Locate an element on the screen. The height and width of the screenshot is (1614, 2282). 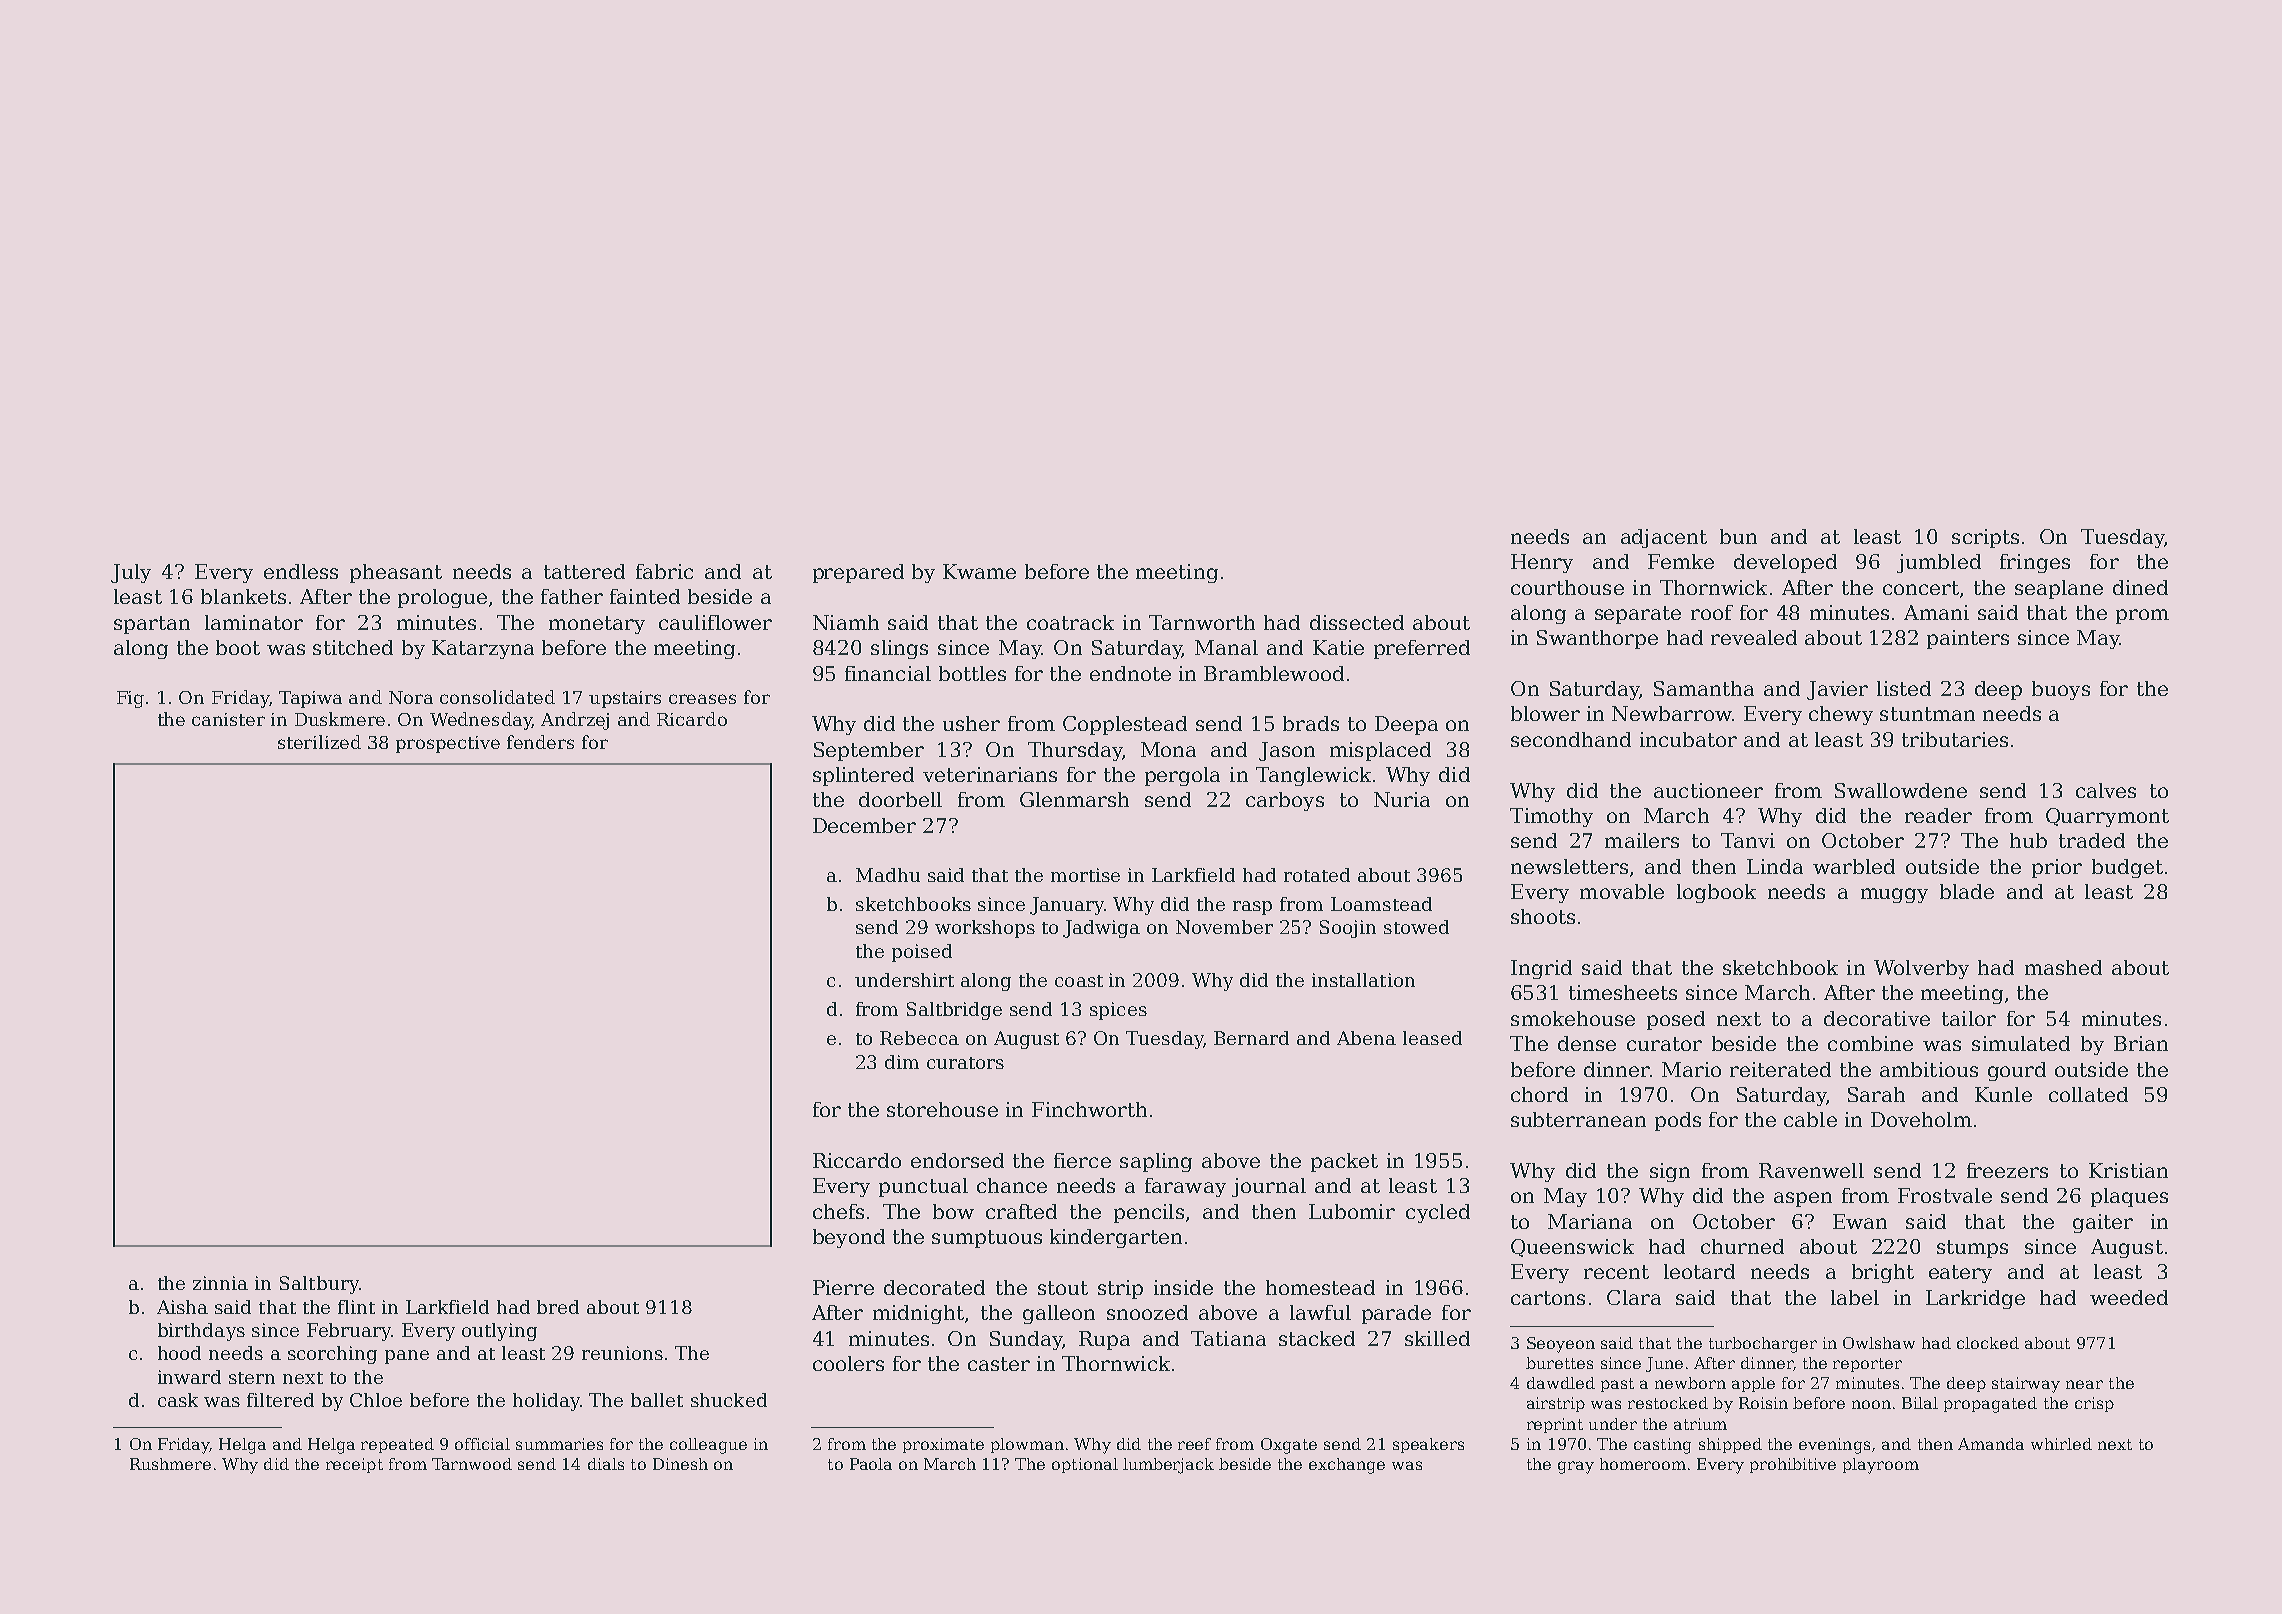
zinnia is located at coordinates (220, 1283).
